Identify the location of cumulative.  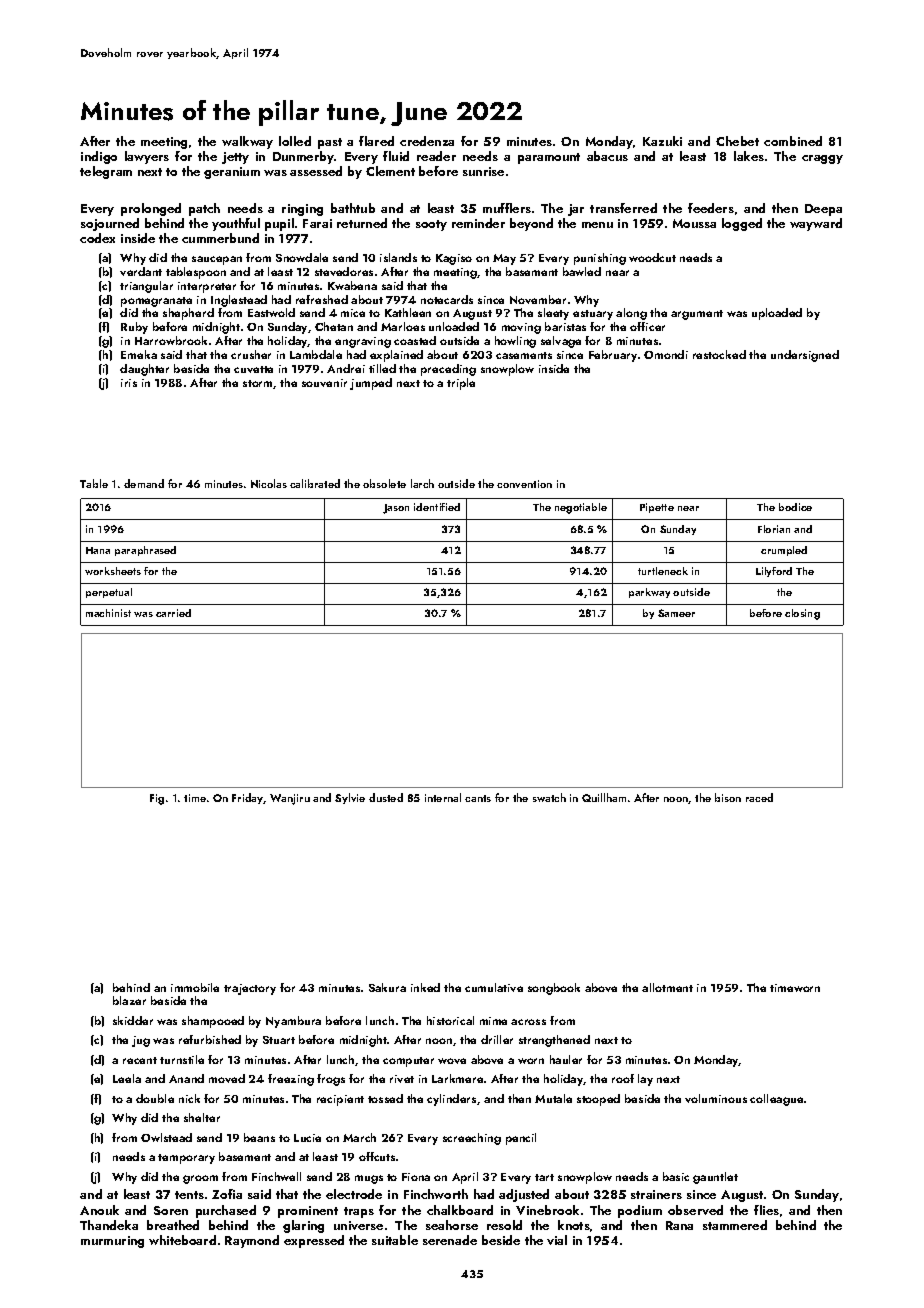
(494, 987).
